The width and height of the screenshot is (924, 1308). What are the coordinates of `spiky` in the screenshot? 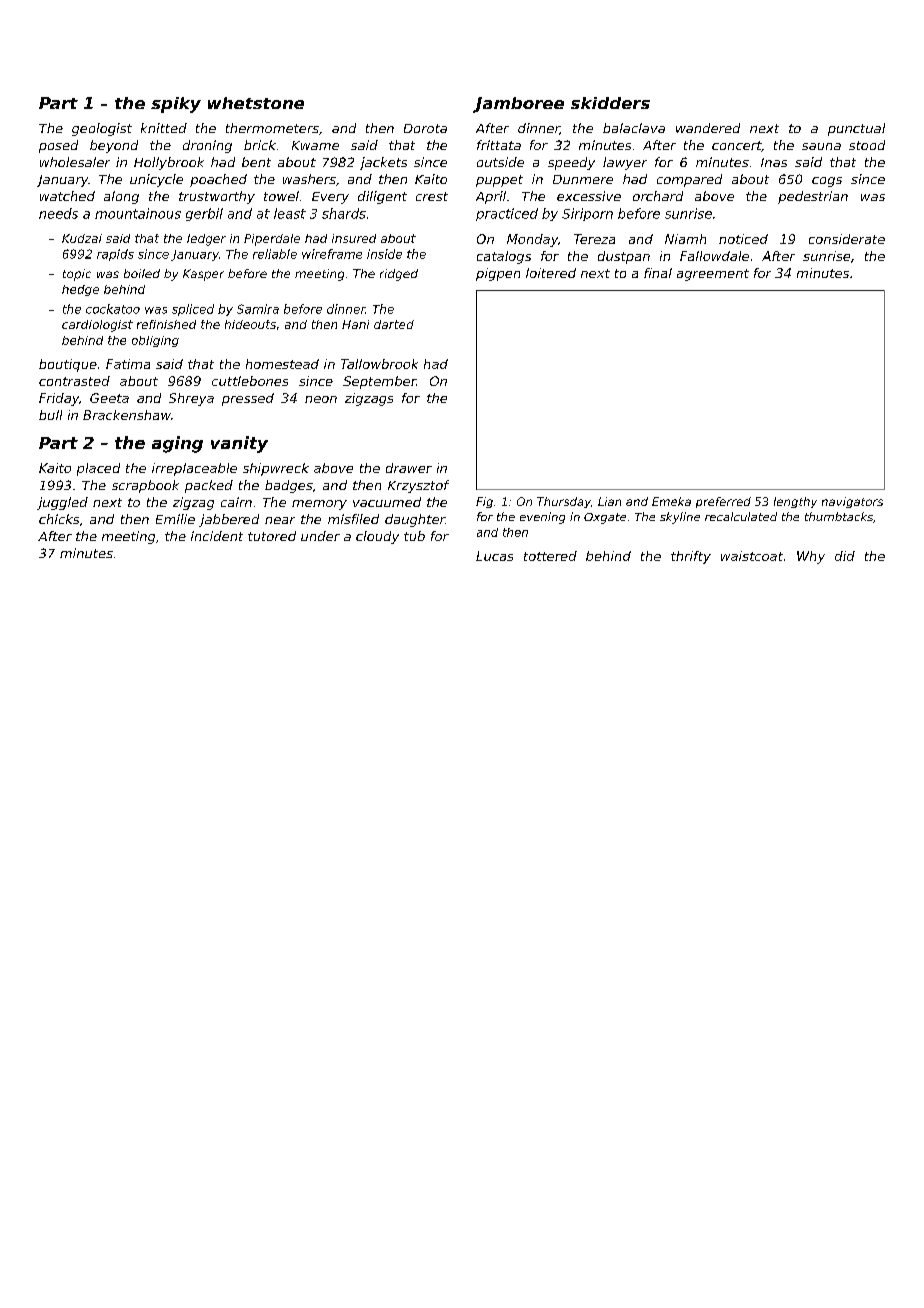 It's located at (176, 105).
